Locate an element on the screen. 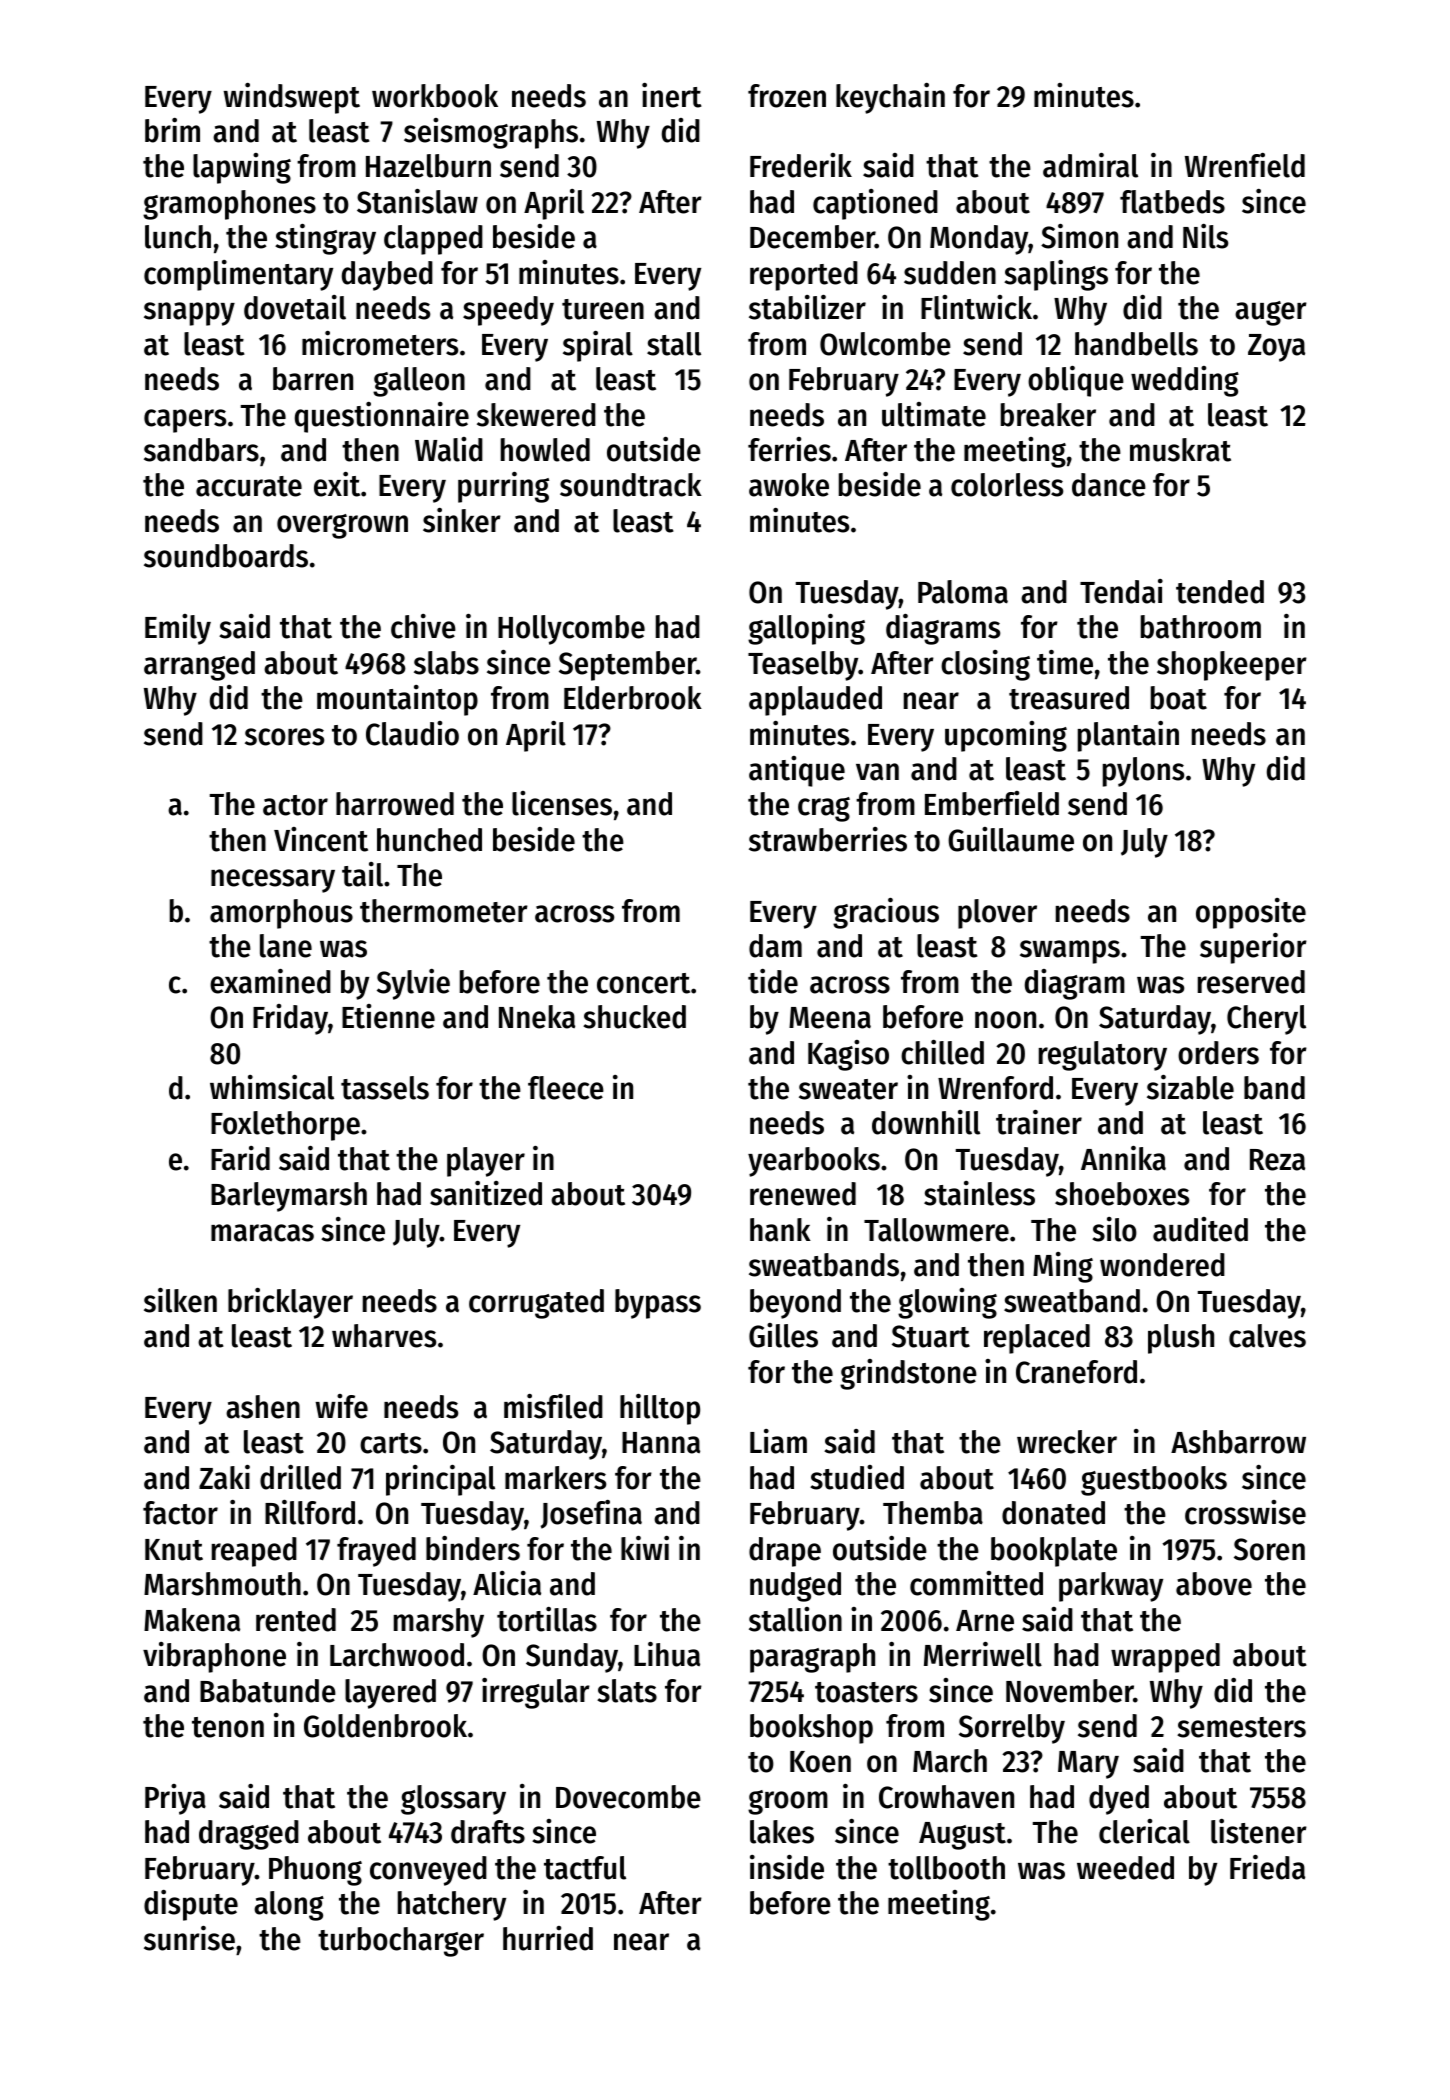  layered is located at coordinates (390, 1694).
